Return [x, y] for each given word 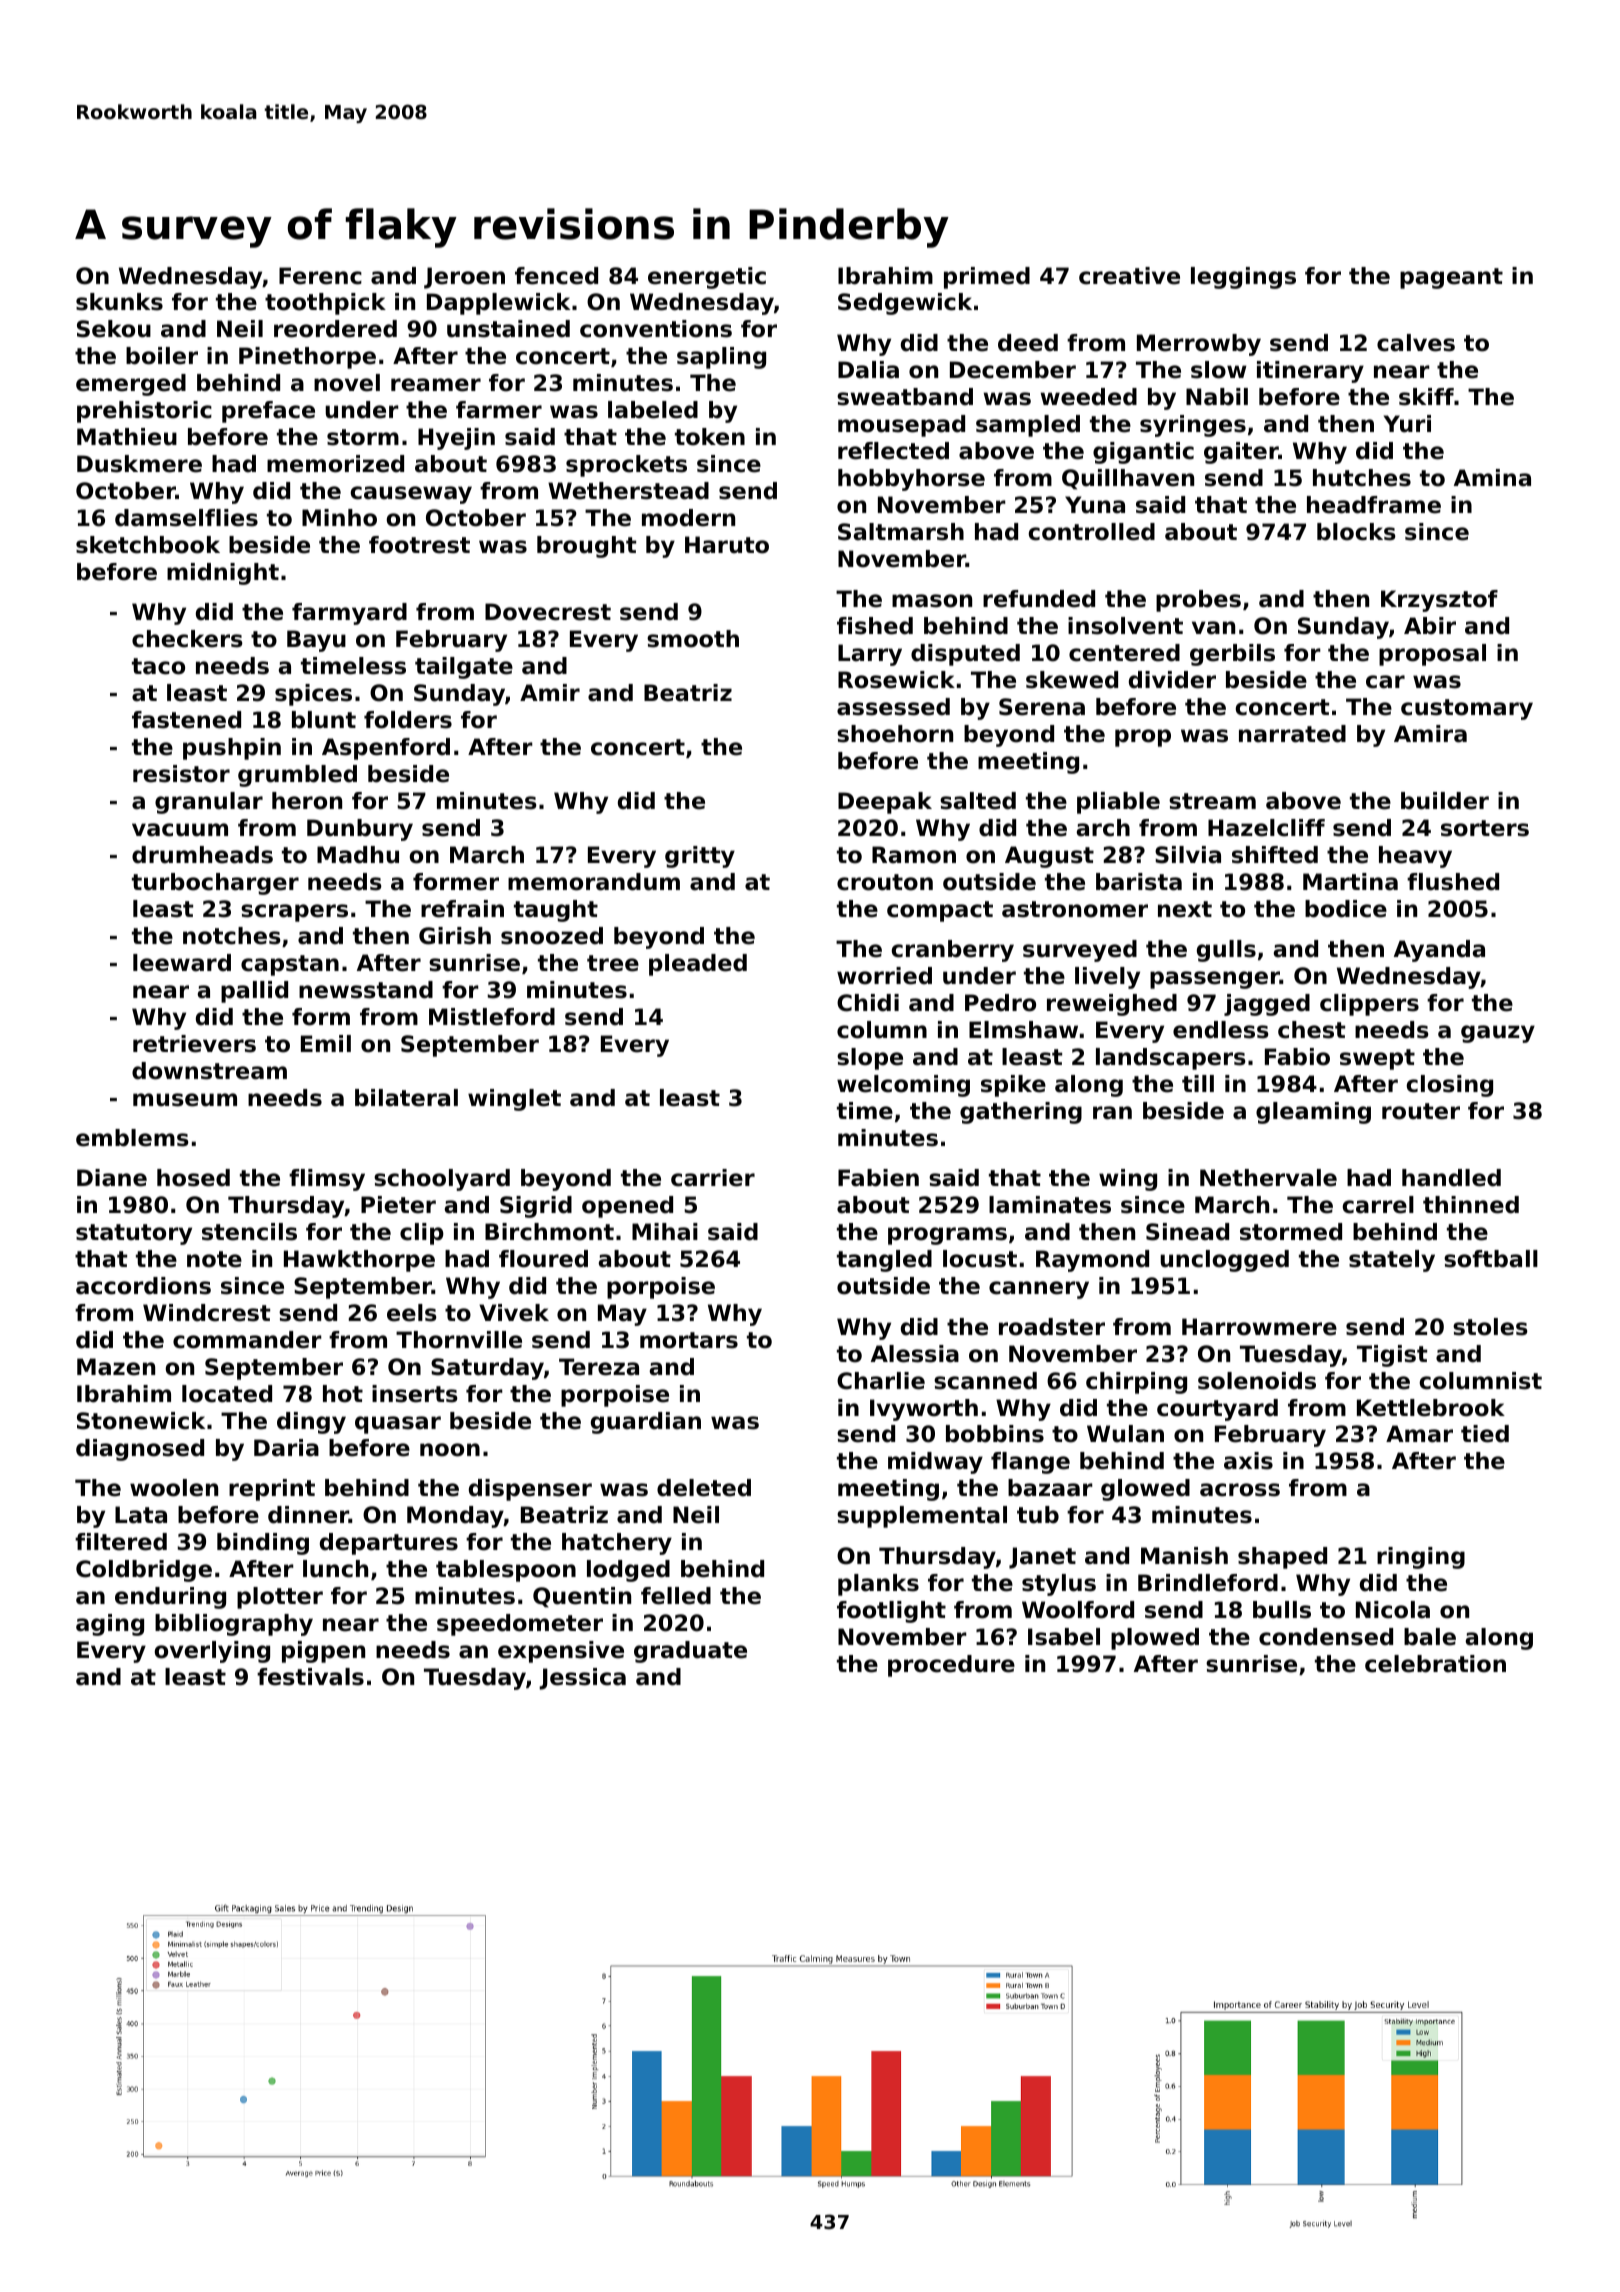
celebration [1435, 1664]
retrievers [194, 1044]
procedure [951, 1666]
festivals [310, 1677]
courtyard [1217, 1410]
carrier [713, 1178]
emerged [131, 385]
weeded [1088, 397]
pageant [1451, 278]
